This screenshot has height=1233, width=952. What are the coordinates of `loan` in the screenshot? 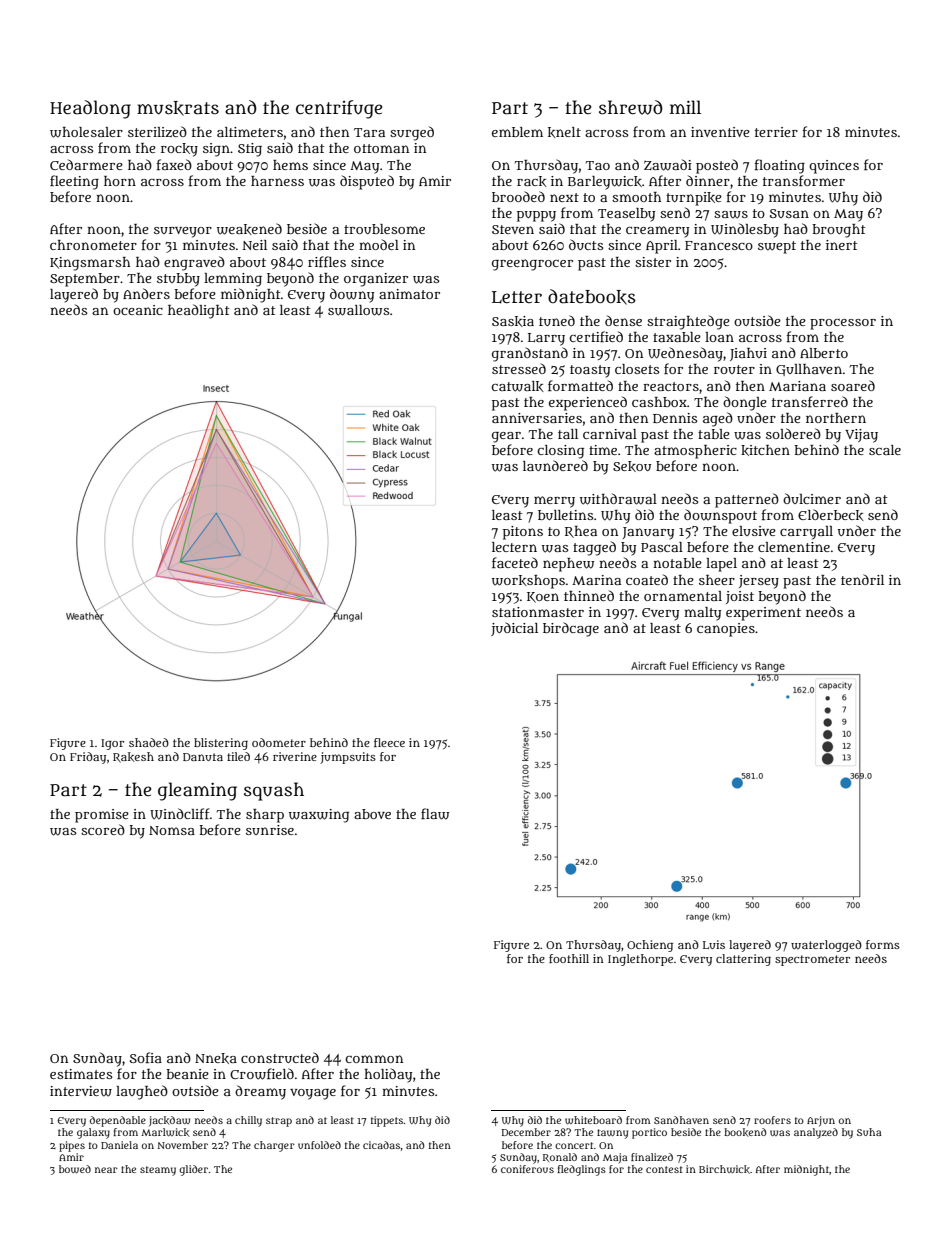 It's located at (719, 337).
